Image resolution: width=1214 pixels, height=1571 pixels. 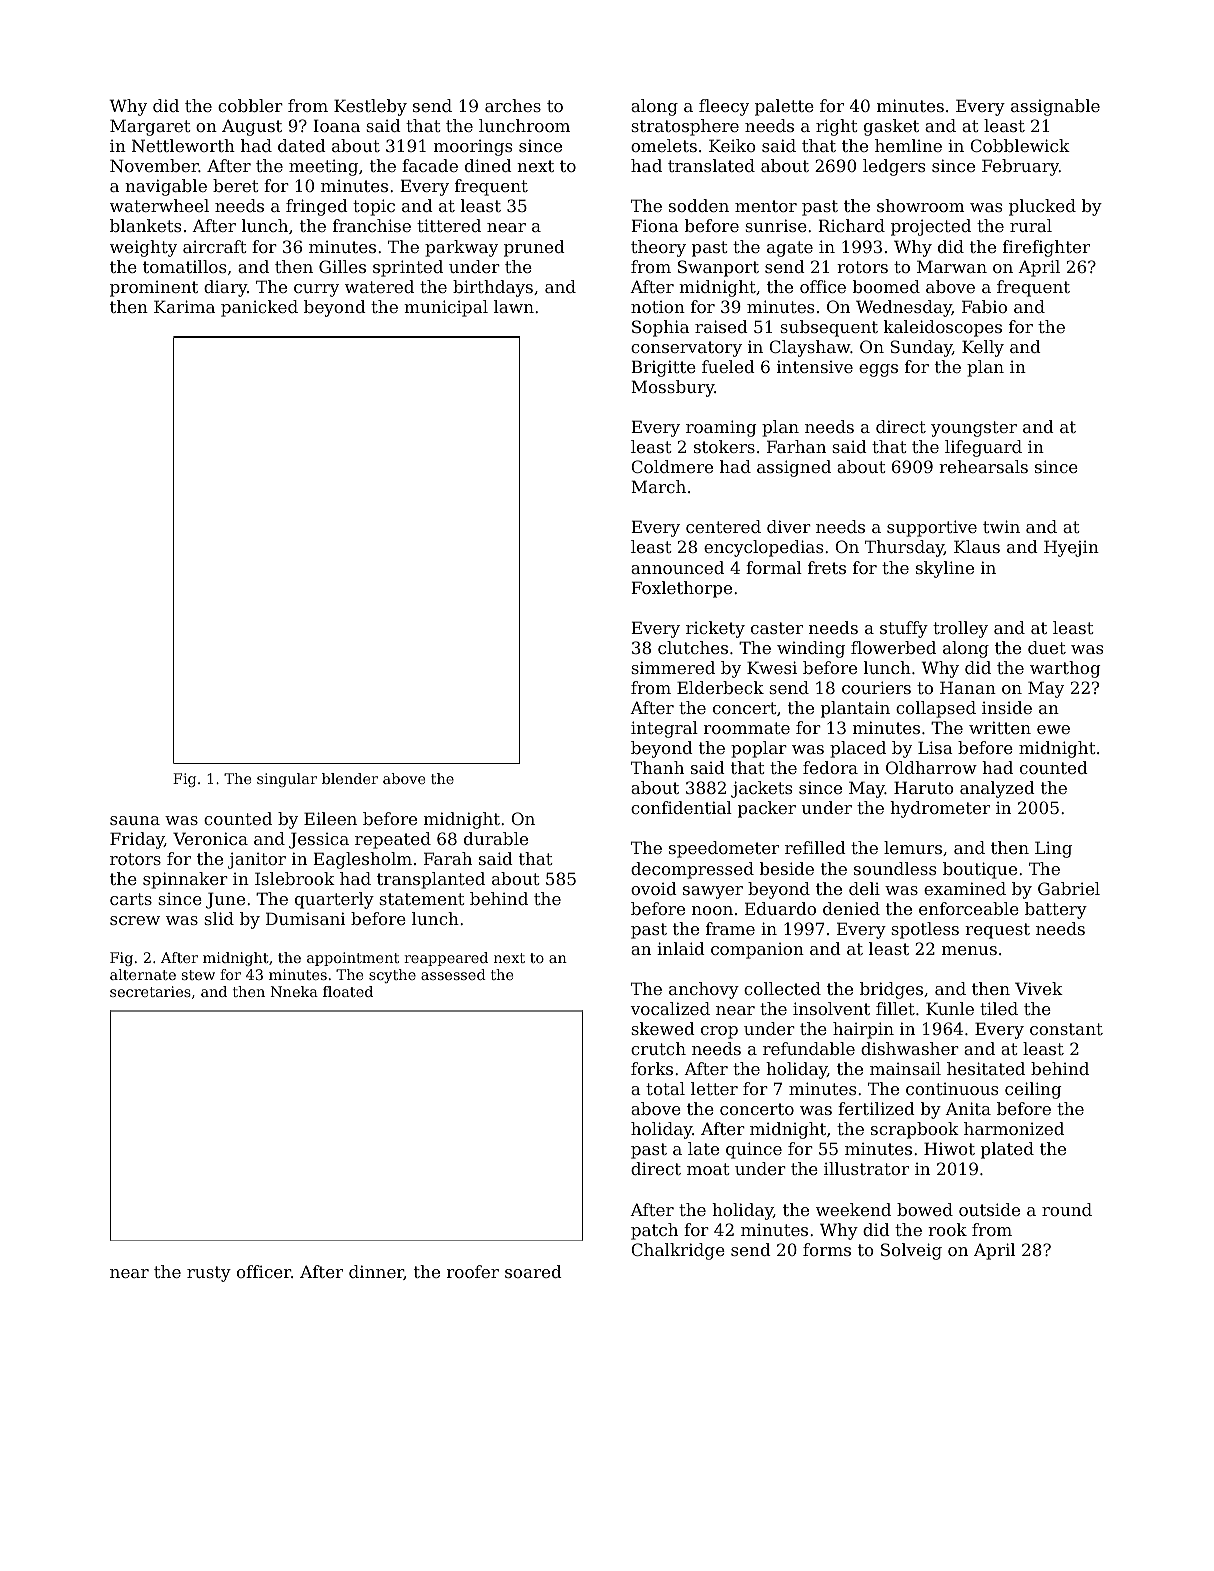 What do you see at coordinates (968, 1108) in the screenshot?
I see `Anita` at bounding box center [968, 1108].
